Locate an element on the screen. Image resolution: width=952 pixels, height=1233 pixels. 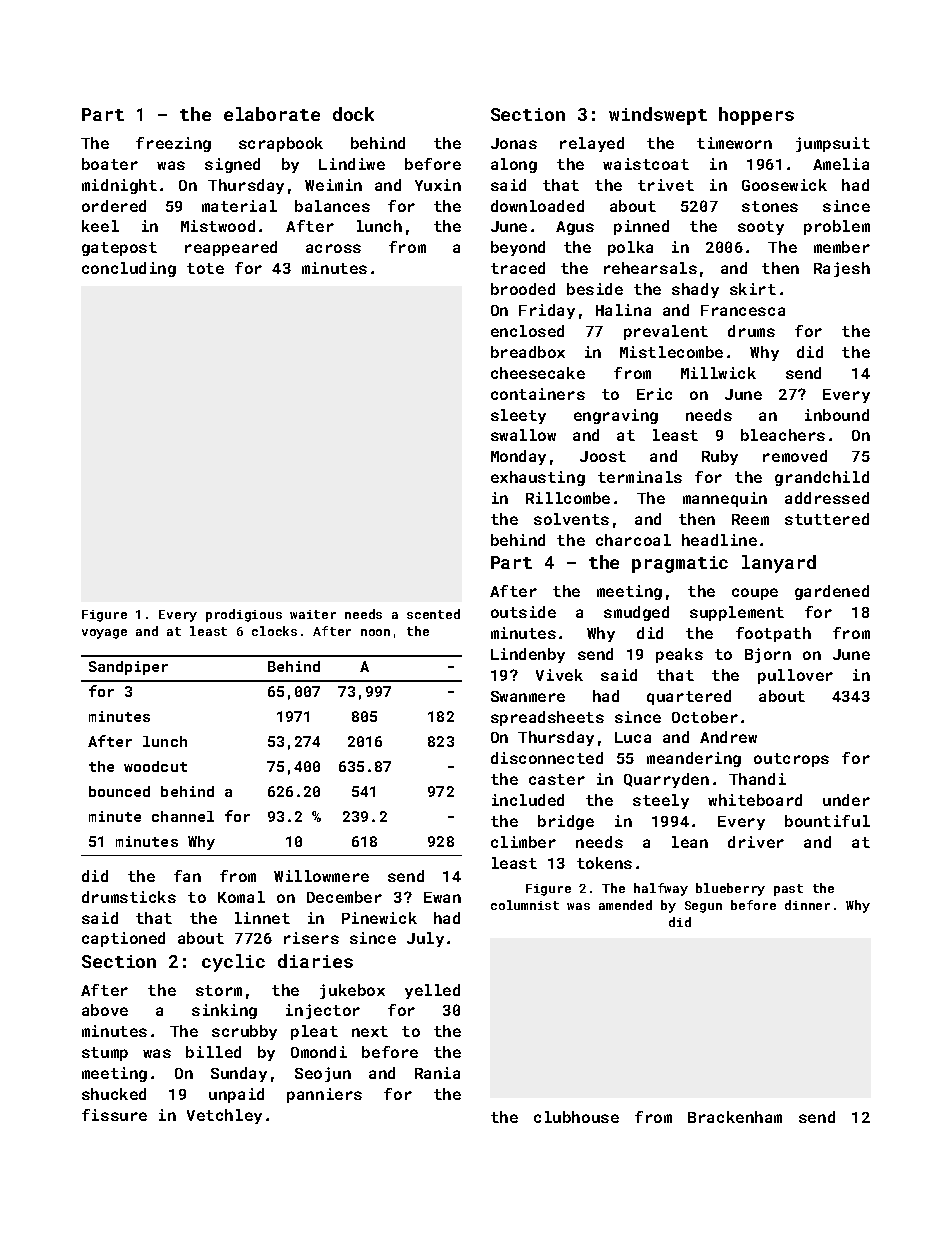
trivet is located at coordinates (666, 185).
